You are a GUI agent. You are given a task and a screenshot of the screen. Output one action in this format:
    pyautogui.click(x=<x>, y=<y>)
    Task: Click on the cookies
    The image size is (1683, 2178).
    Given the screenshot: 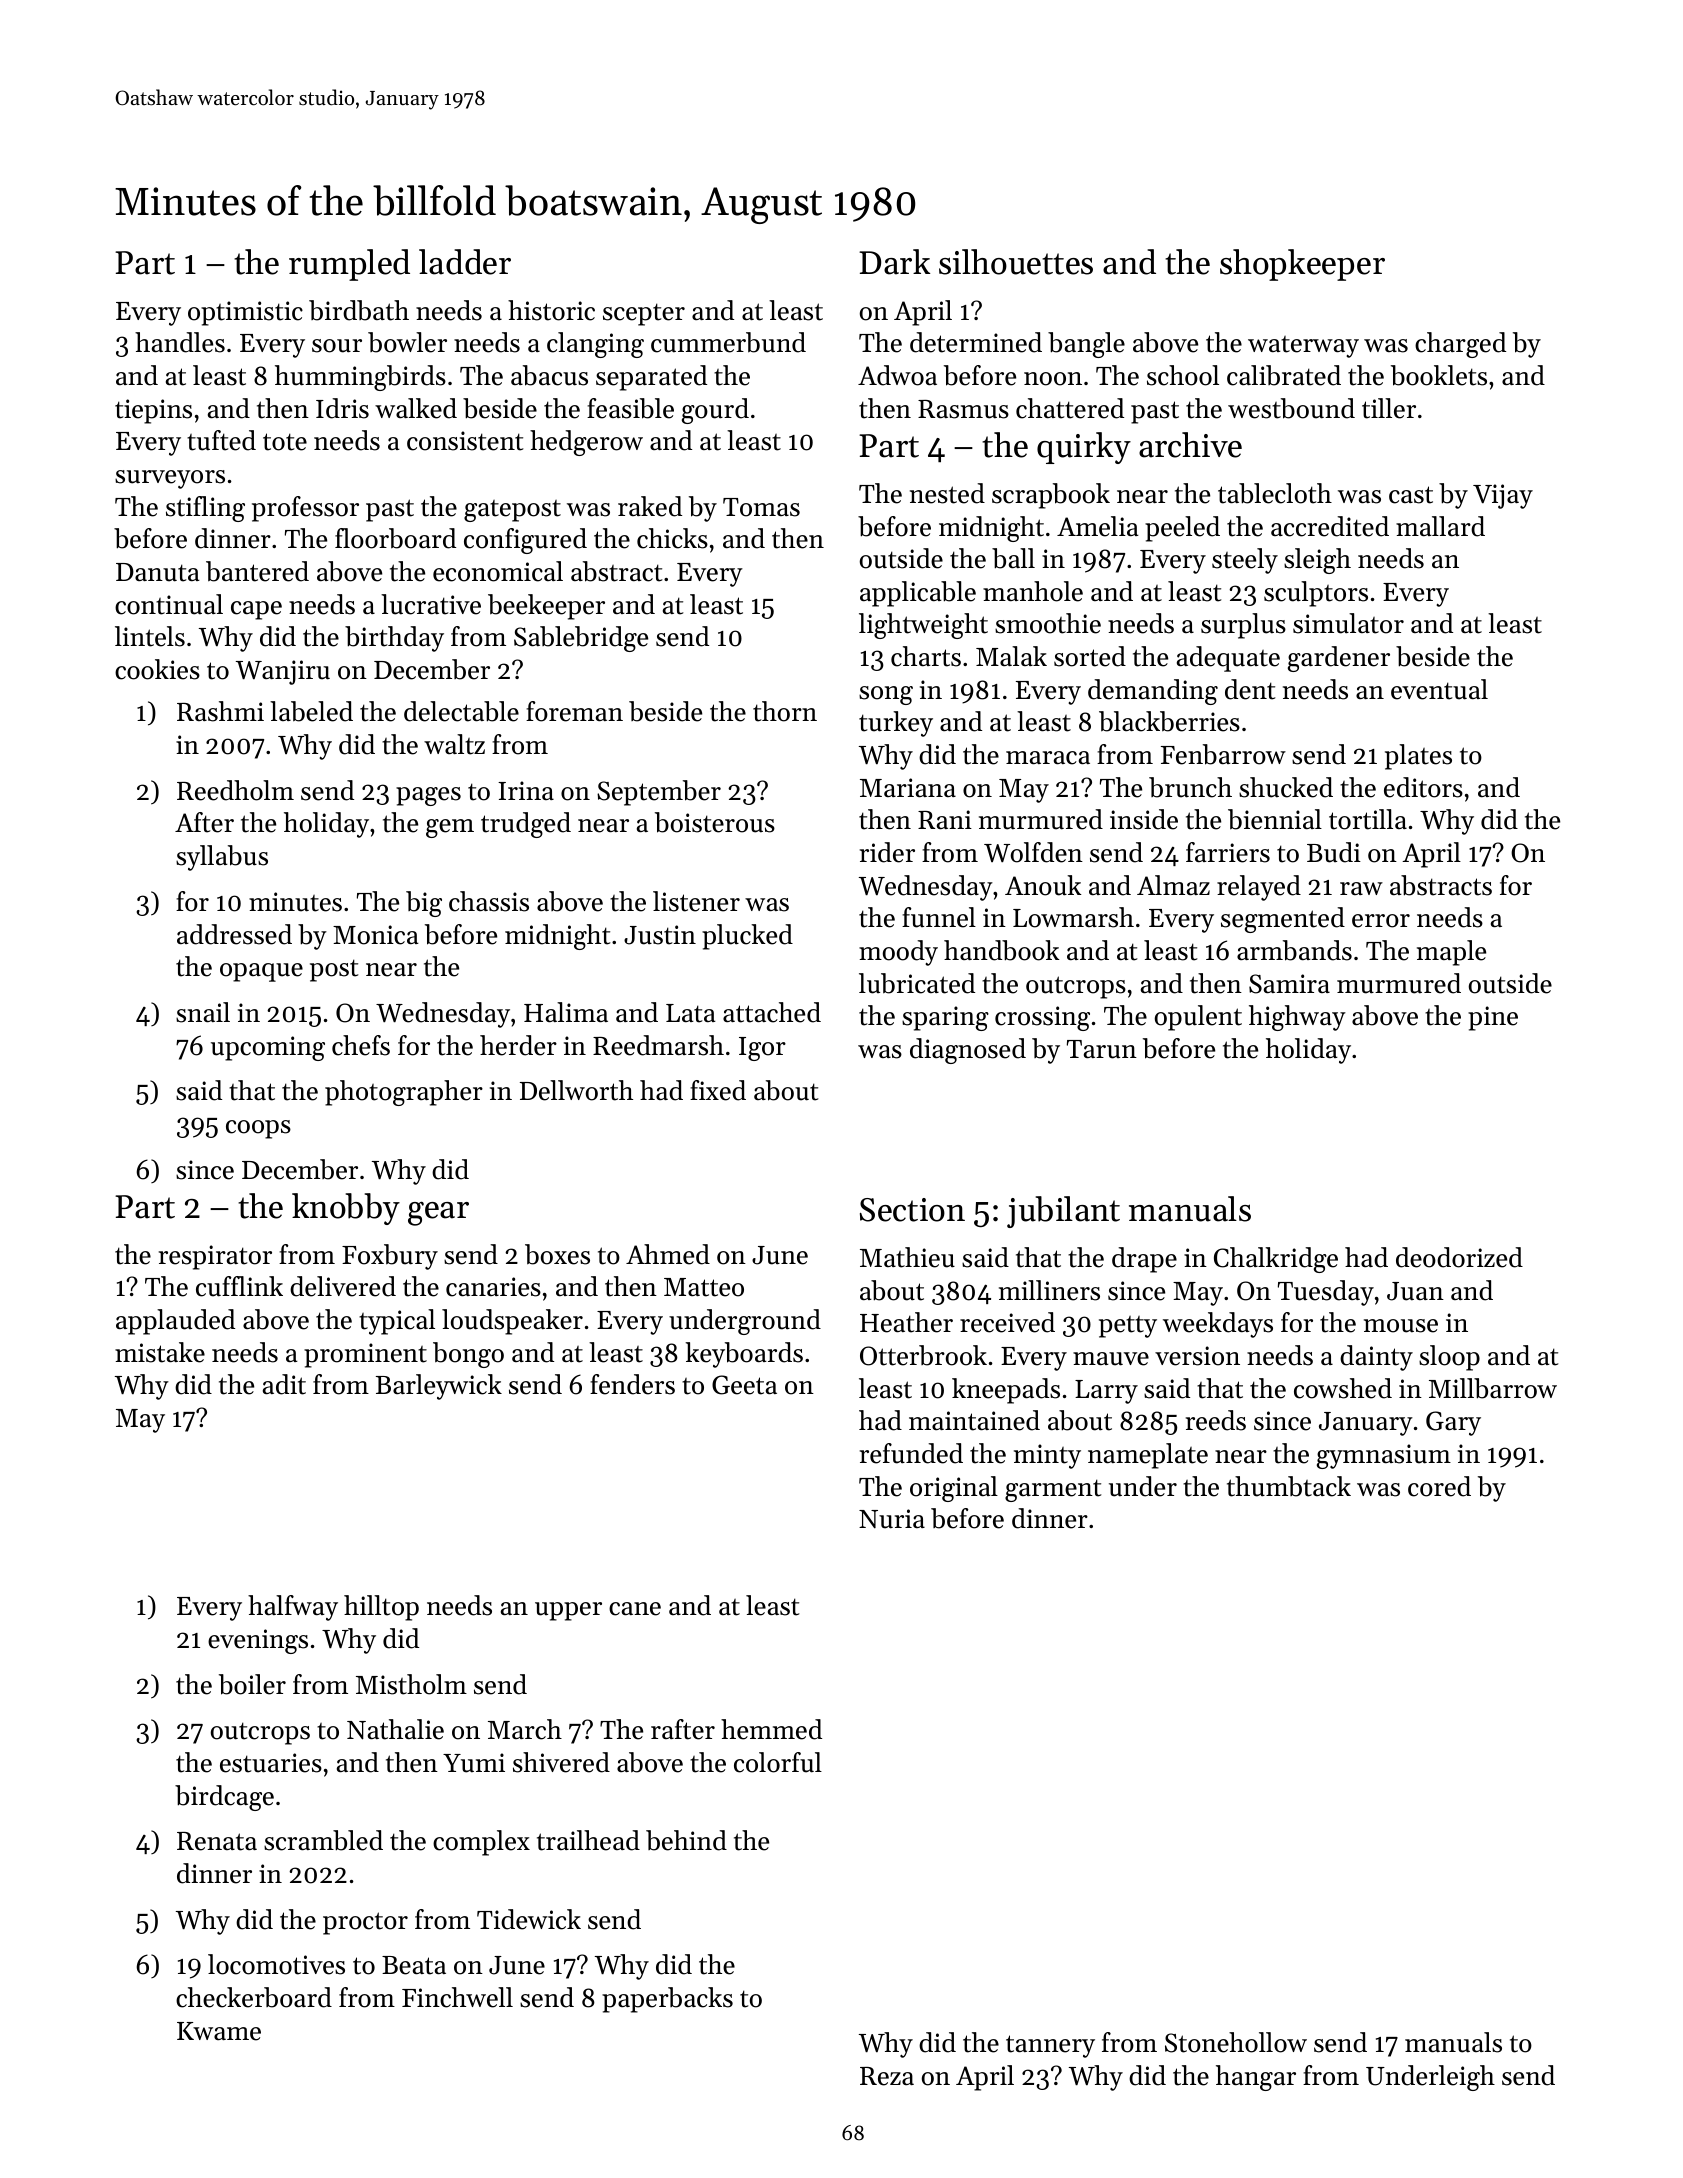 What is the action you would take?
    pyautogui.click(x=157, y=669)
